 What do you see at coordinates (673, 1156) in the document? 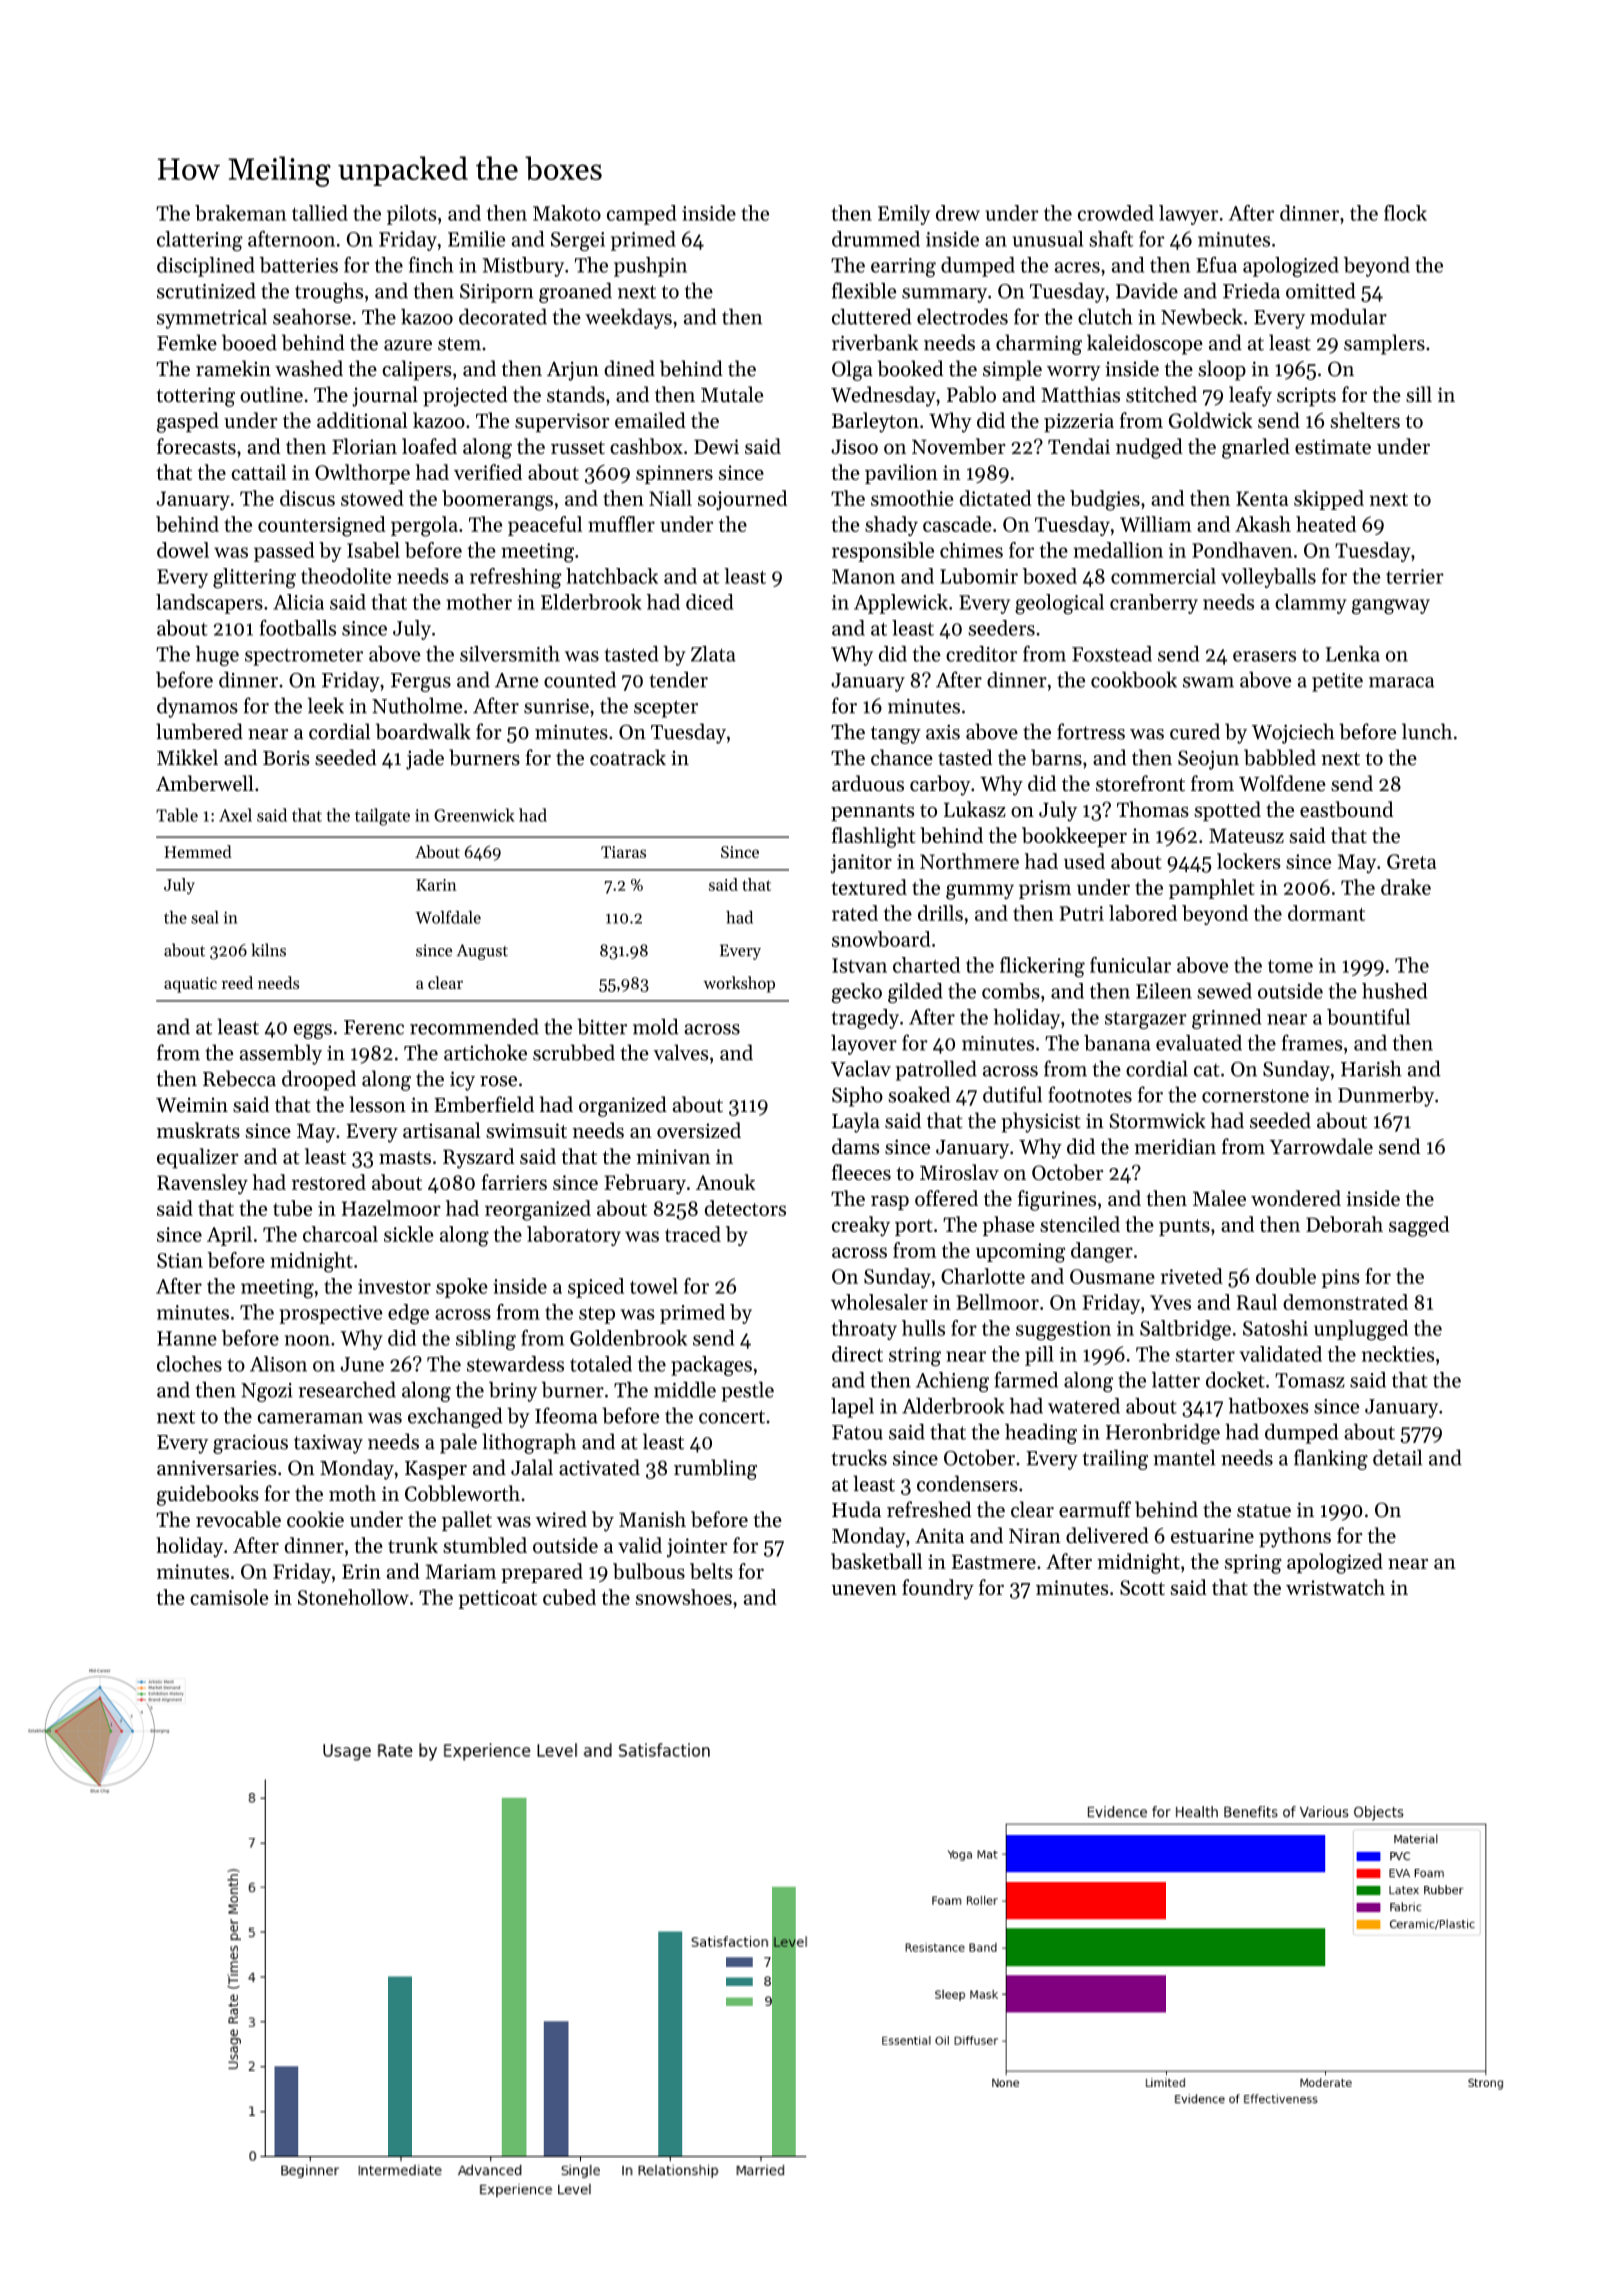
I see `minivan` at bounding box center [673, 1156].
